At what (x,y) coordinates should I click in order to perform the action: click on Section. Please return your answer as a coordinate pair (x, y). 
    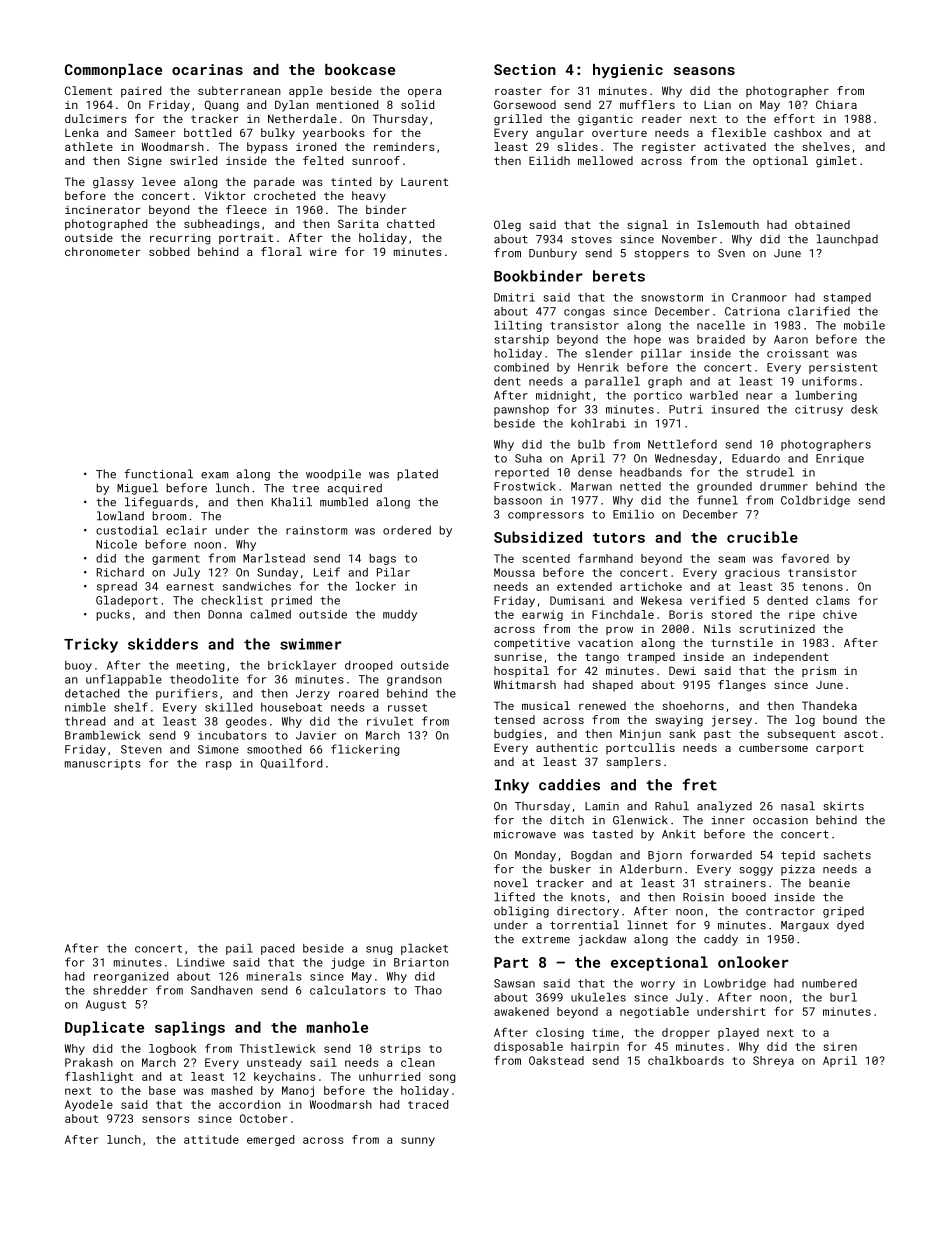
    Looking at the image, I should click on (525, 69).
